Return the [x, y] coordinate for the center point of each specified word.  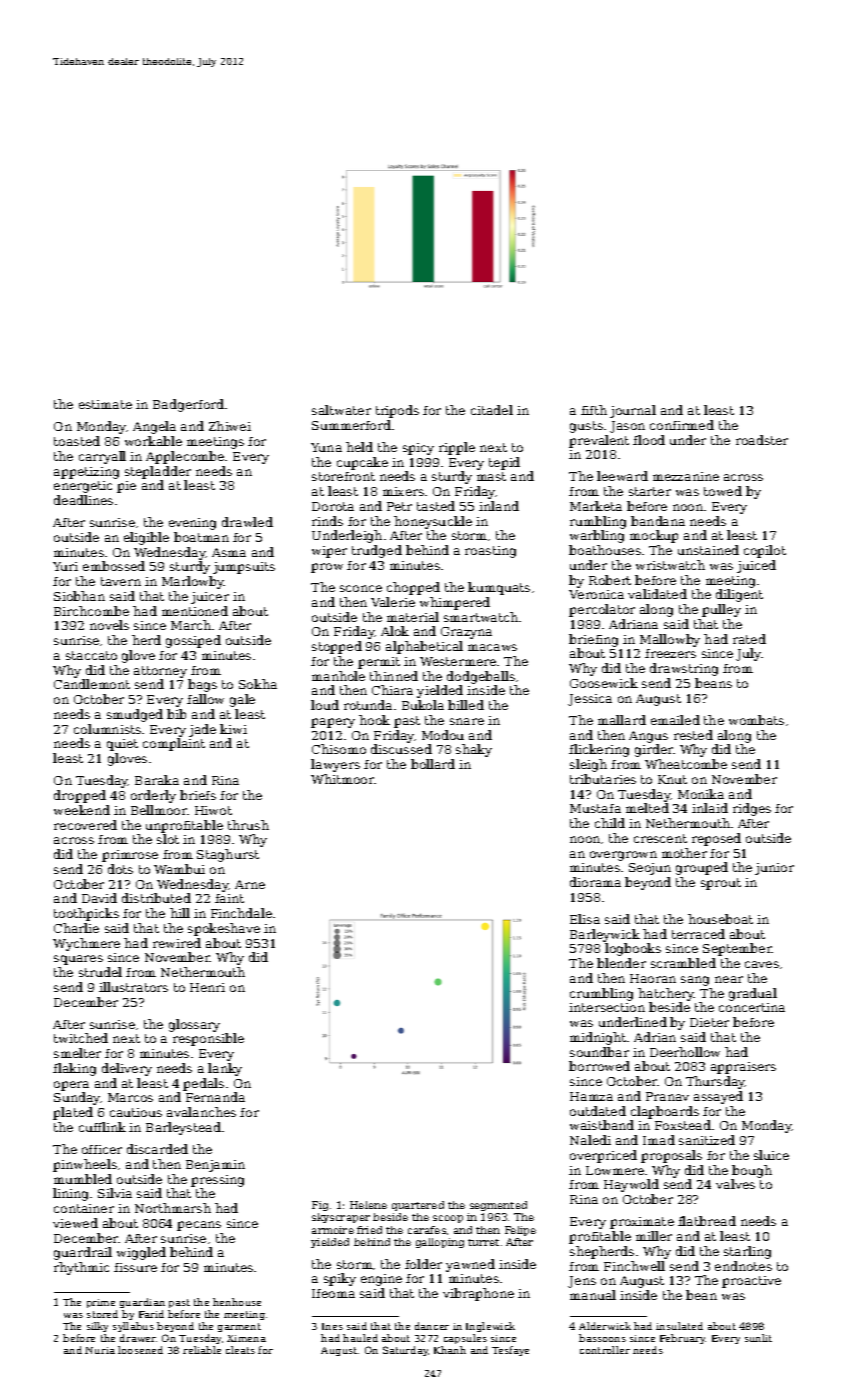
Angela [154, 427]
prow [327, 568]
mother [684, 853]
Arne [250, 884]
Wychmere [86, 944]
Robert [610, 580]
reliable [202, 1350]
